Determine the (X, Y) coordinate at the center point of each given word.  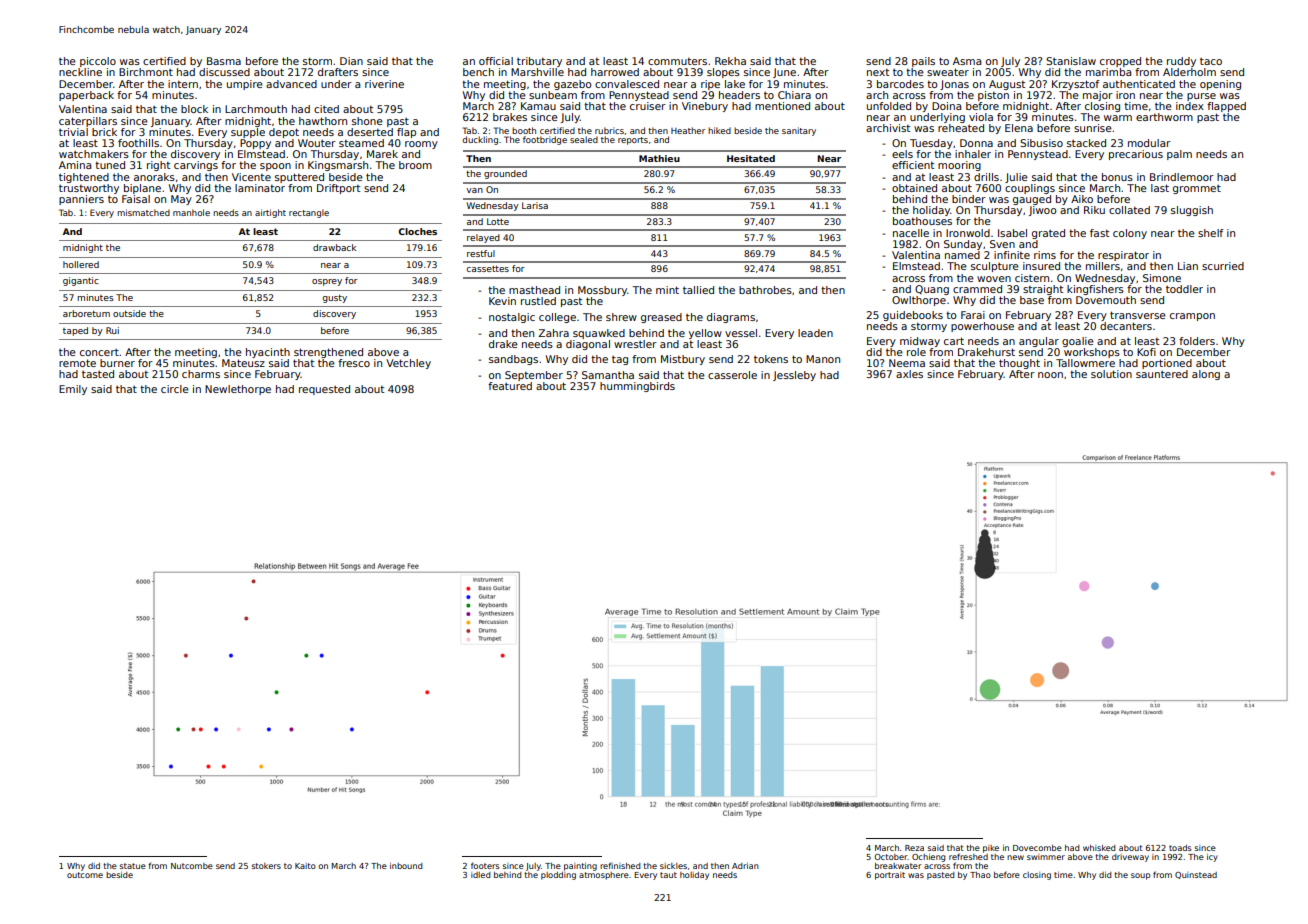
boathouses (922, 221)
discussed (224, 72)
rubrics (609, 130)
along (1206, 375)
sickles (673, 866)
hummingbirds (637, 387)
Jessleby (794, 376)
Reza (914, 848)
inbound (406, 866)
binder (969, 199)
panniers (81, 200)
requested (324, 390)
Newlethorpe (238, 390)
